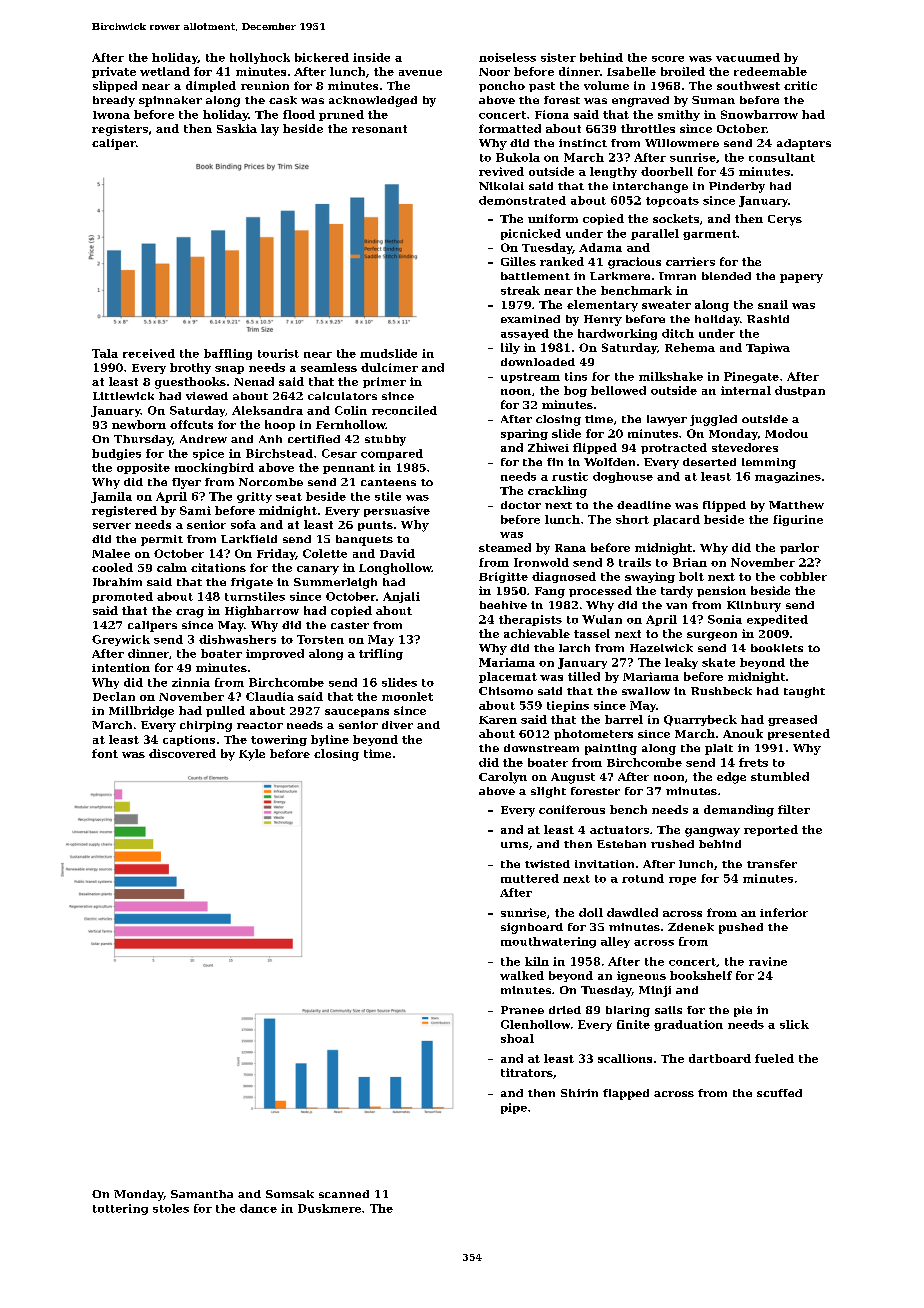  What do you see at coordinates (114, 72) in the screenshot?
I see `private` at bounding box center [114, 72].
